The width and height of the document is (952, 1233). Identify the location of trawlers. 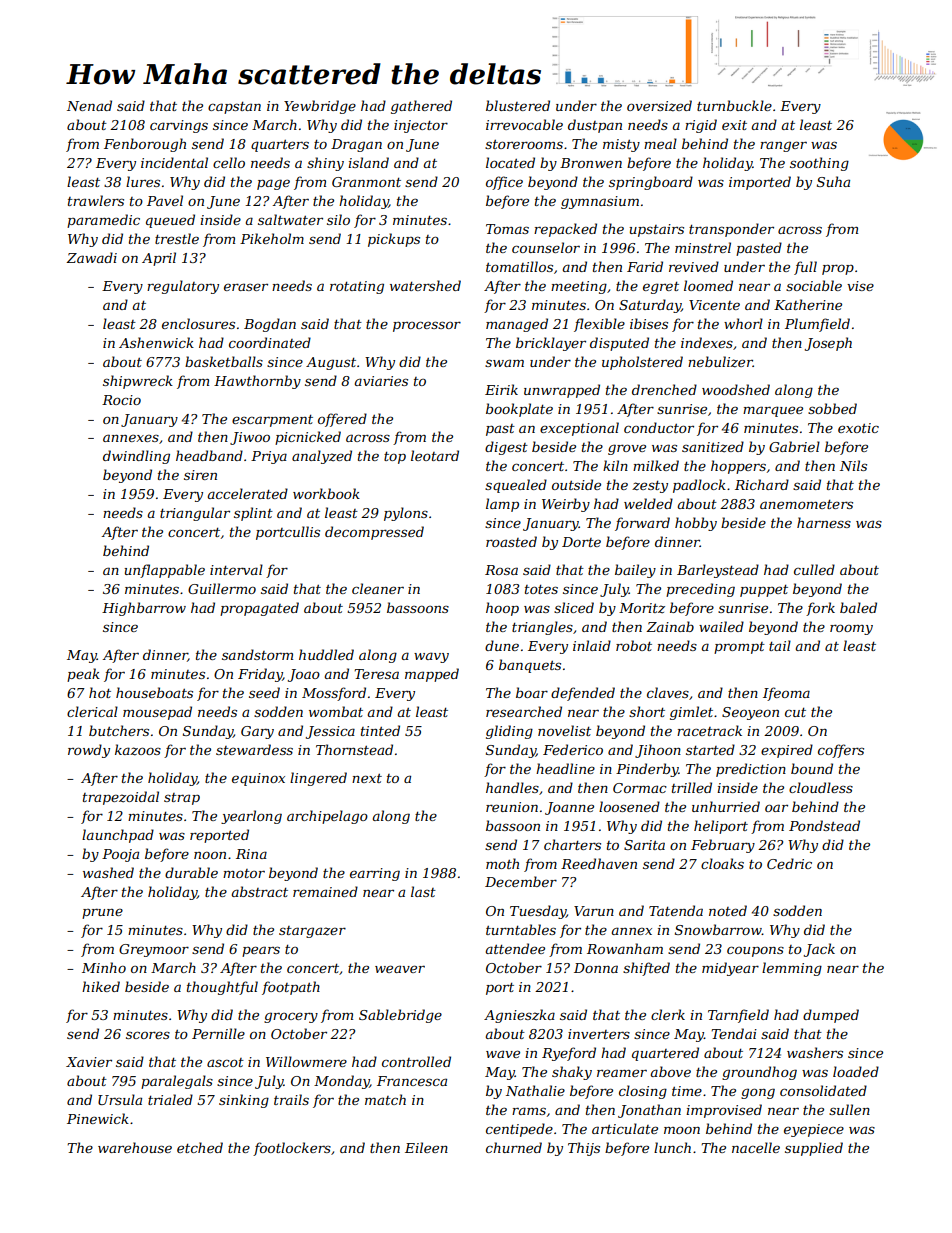
(96, 200).
